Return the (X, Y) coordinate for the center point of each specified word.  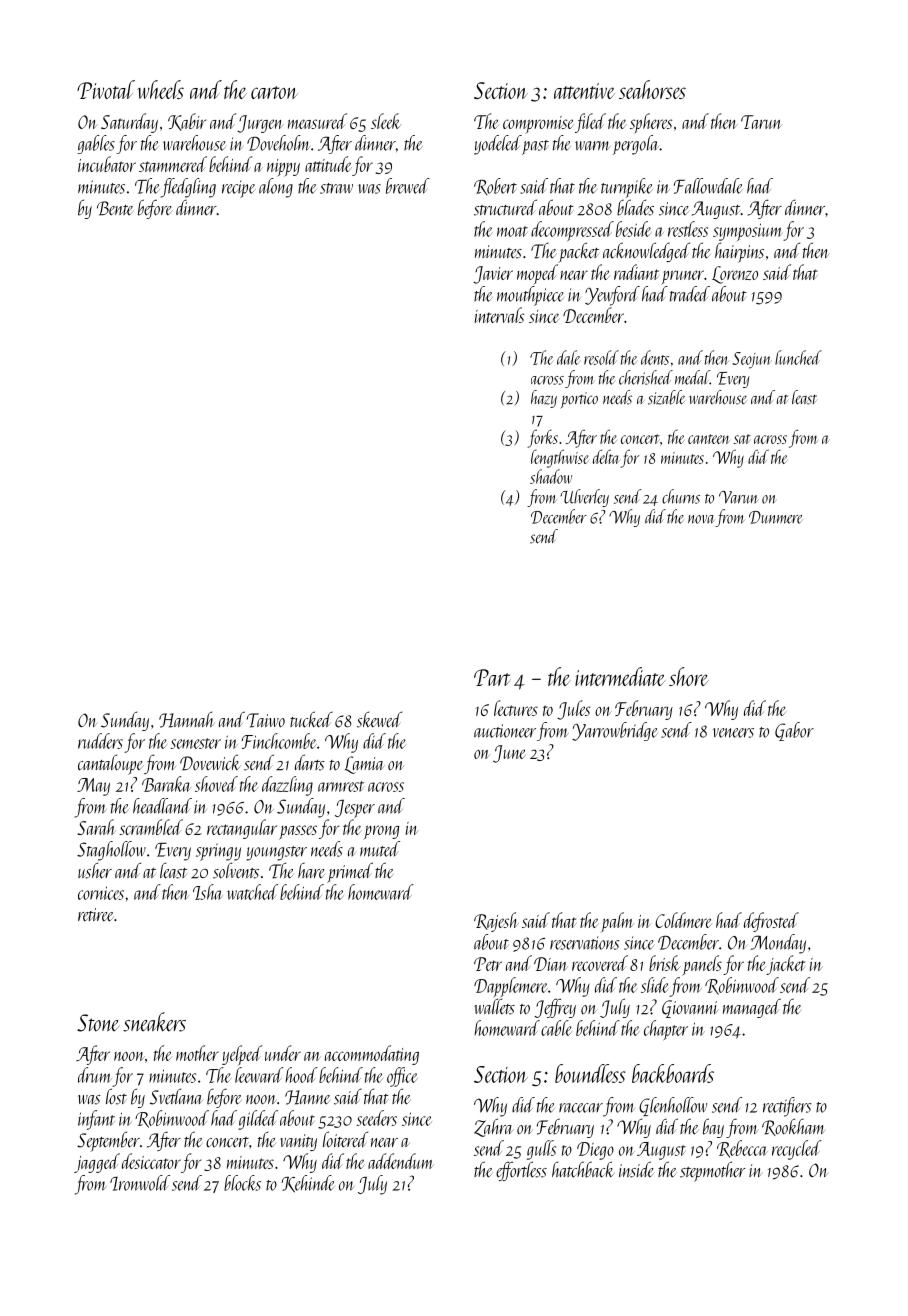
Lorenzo (735, 275)
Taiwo (265, 720)
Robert (495, 186)
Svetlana (176, 1096)
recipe (238, 189)
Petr (488, 964)
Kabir (187, 122)
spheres (651, 123)
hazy (544, 399)
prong (381, 832)
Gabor (794, 731)
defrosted (771, 922)
